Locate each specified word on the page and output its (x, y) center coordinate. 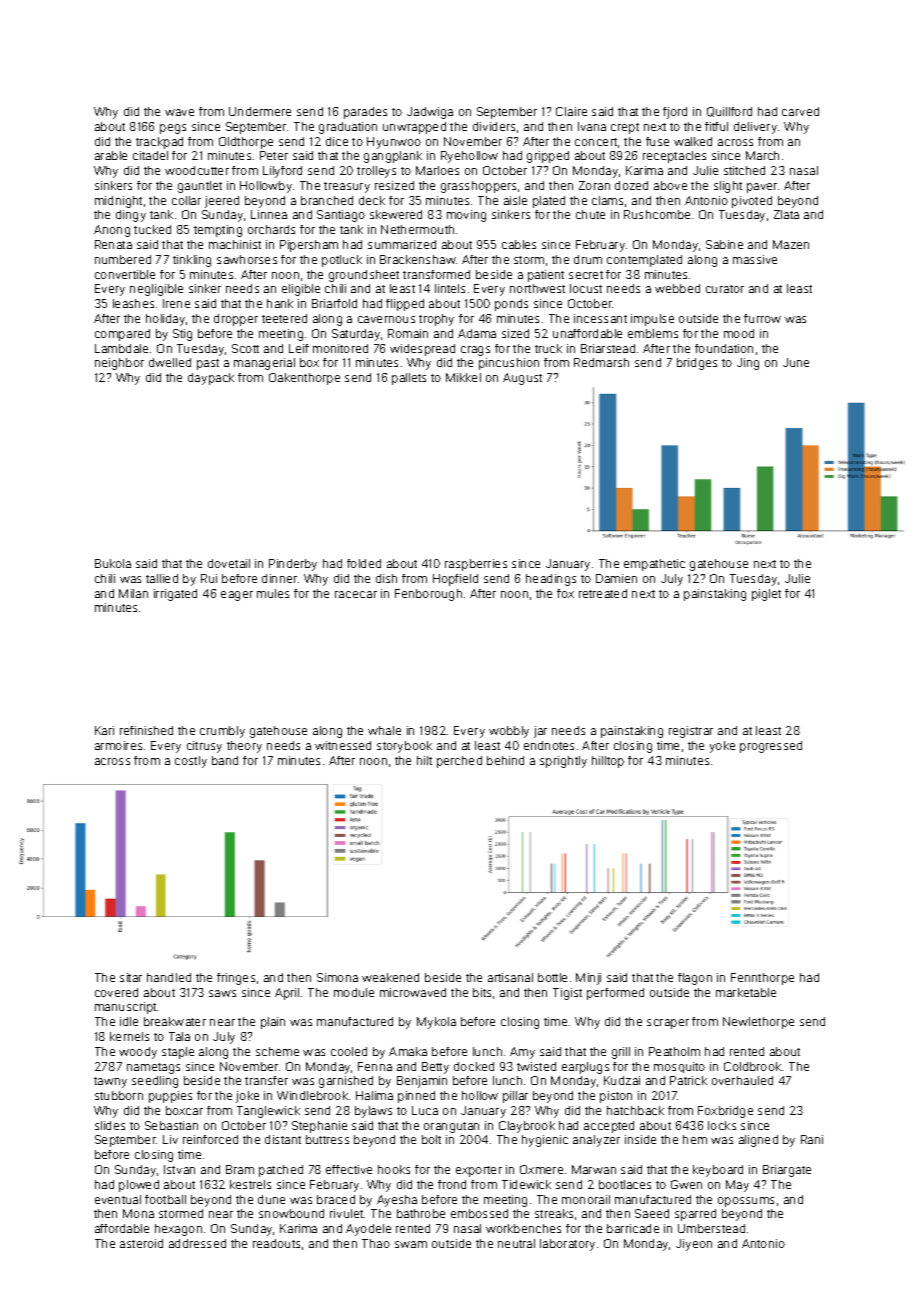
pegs (173, 129)
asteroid (141, 1243)
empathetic (654, 565)
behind (505, 760)
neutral (516, 1243)
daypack (211, 379)
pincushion (509, 364)
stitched (744, 170)
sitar (131, 977)
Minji (588, 979)
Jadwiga (430, 113)
